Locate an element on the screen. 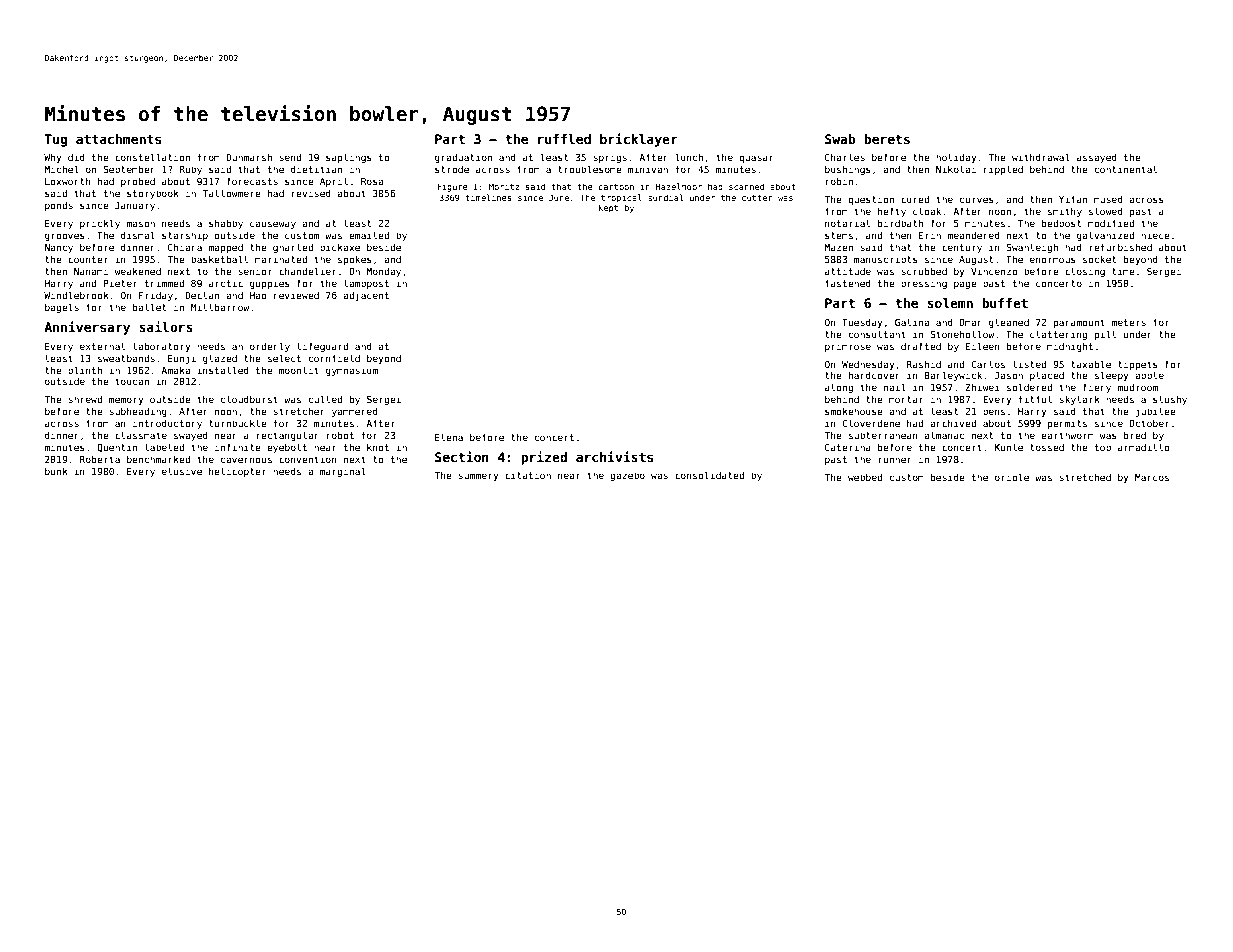 The height and width of the screenshot is (952, 1233). summery is located at coordinates (478, 477).
